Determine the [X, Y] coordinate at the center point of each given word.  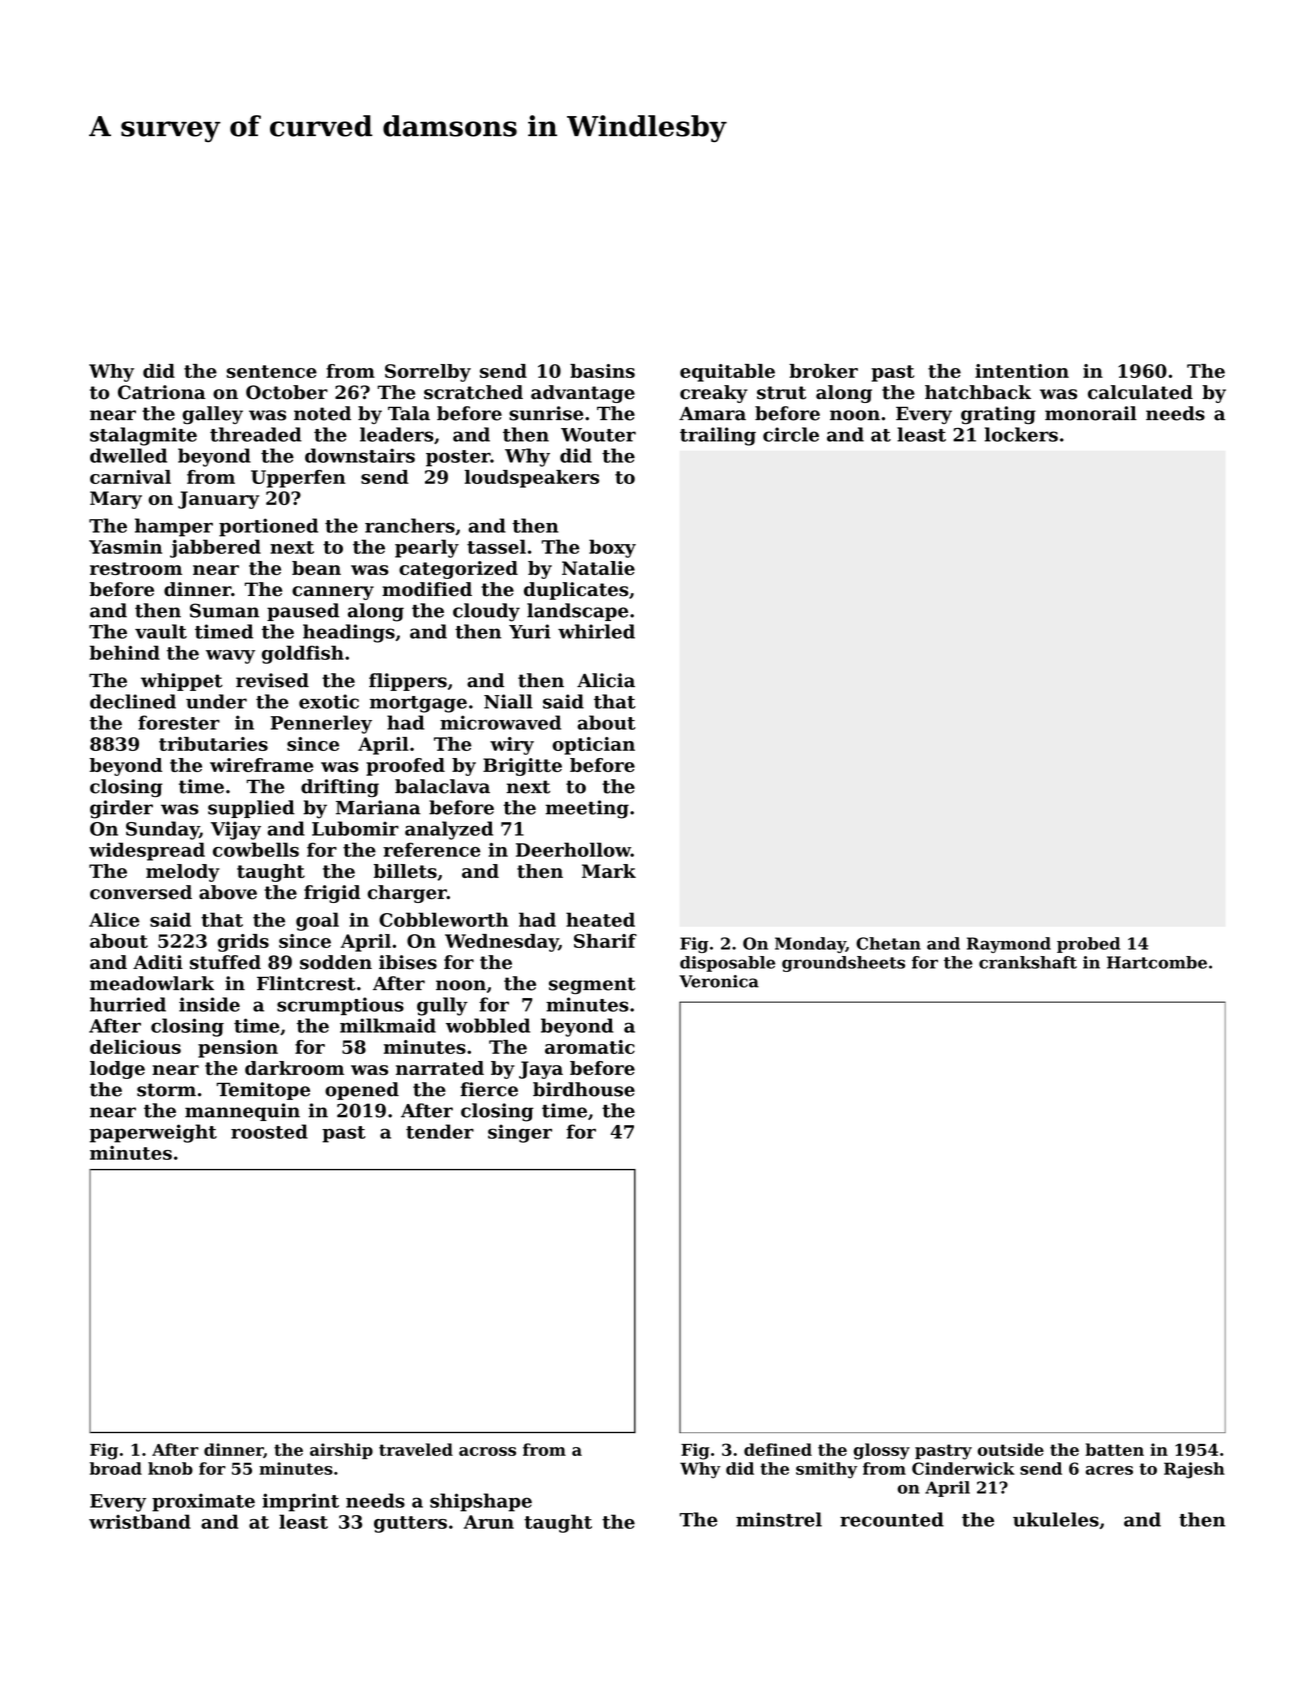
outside [1011, 1449]
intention [1022, 371]
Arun [489, 1522]
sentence [272, 371]
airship [341, 1451]
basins [602, 371]
